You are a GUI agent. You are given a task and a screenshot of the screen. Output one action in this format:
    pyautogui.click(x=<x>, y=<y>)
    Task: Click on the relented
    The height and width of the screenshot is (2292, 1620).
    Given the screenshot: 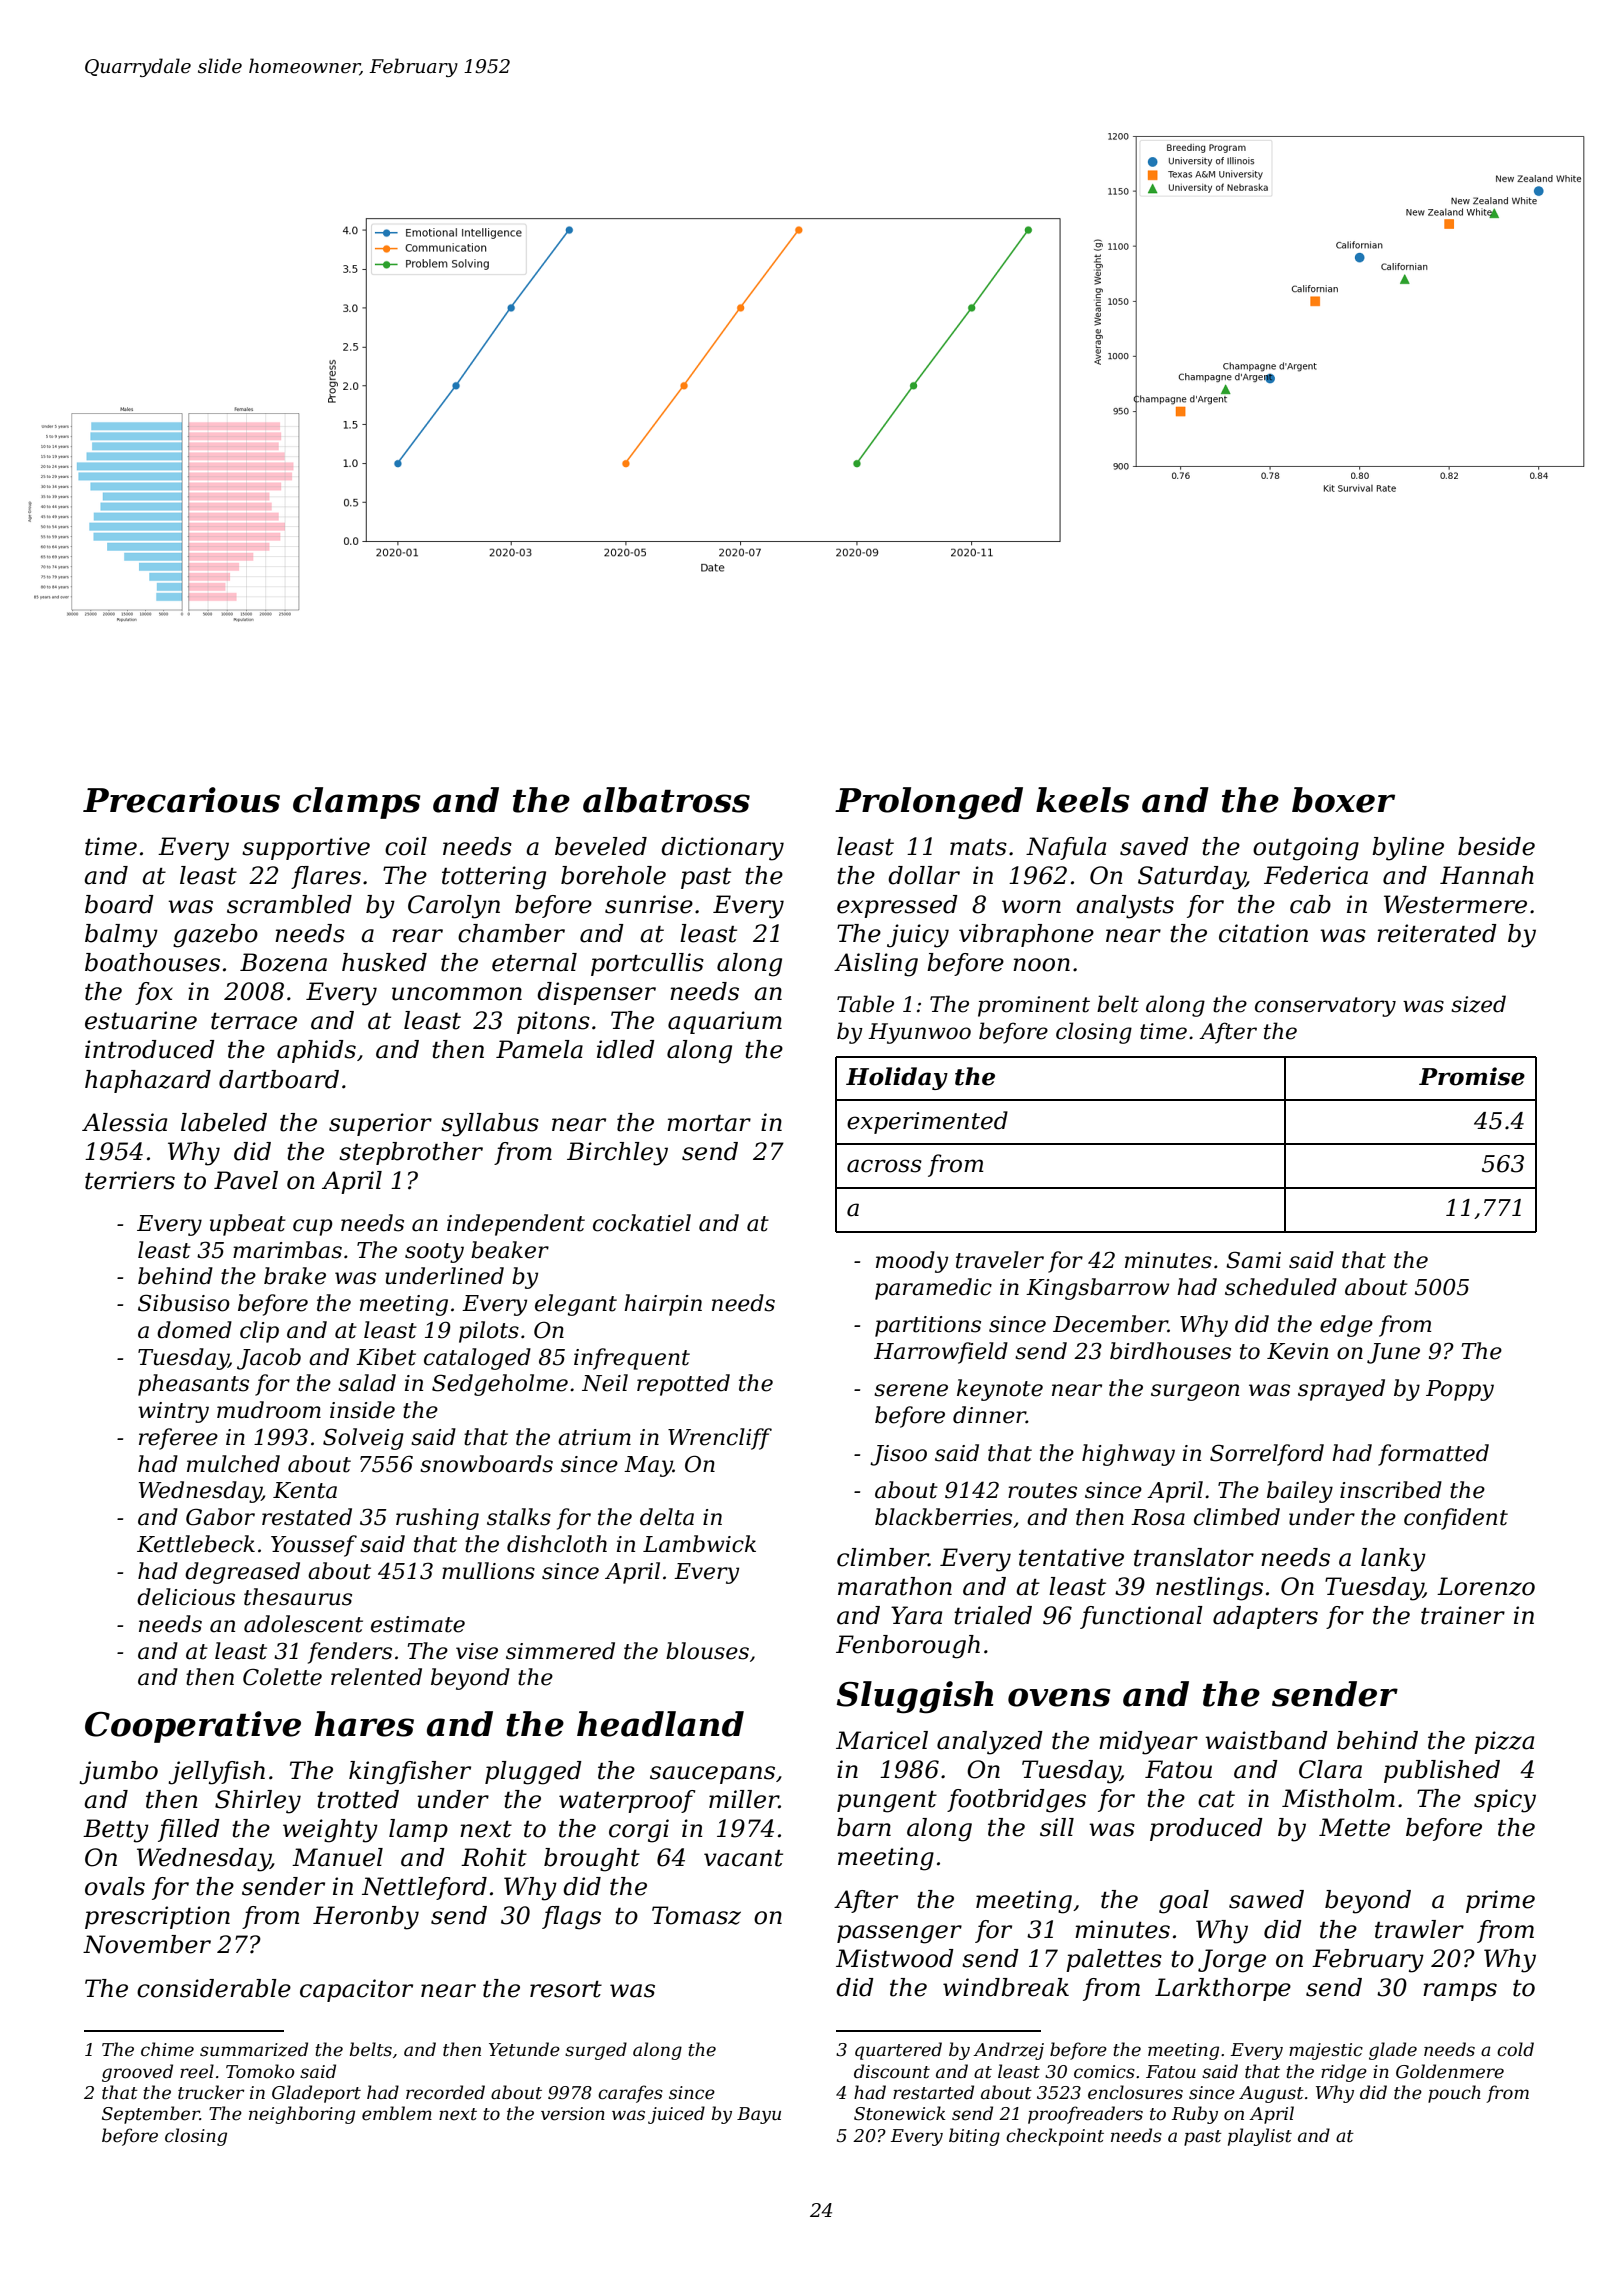 What is the action you would take?
    pyautogui.click(x=376, y=1677)
